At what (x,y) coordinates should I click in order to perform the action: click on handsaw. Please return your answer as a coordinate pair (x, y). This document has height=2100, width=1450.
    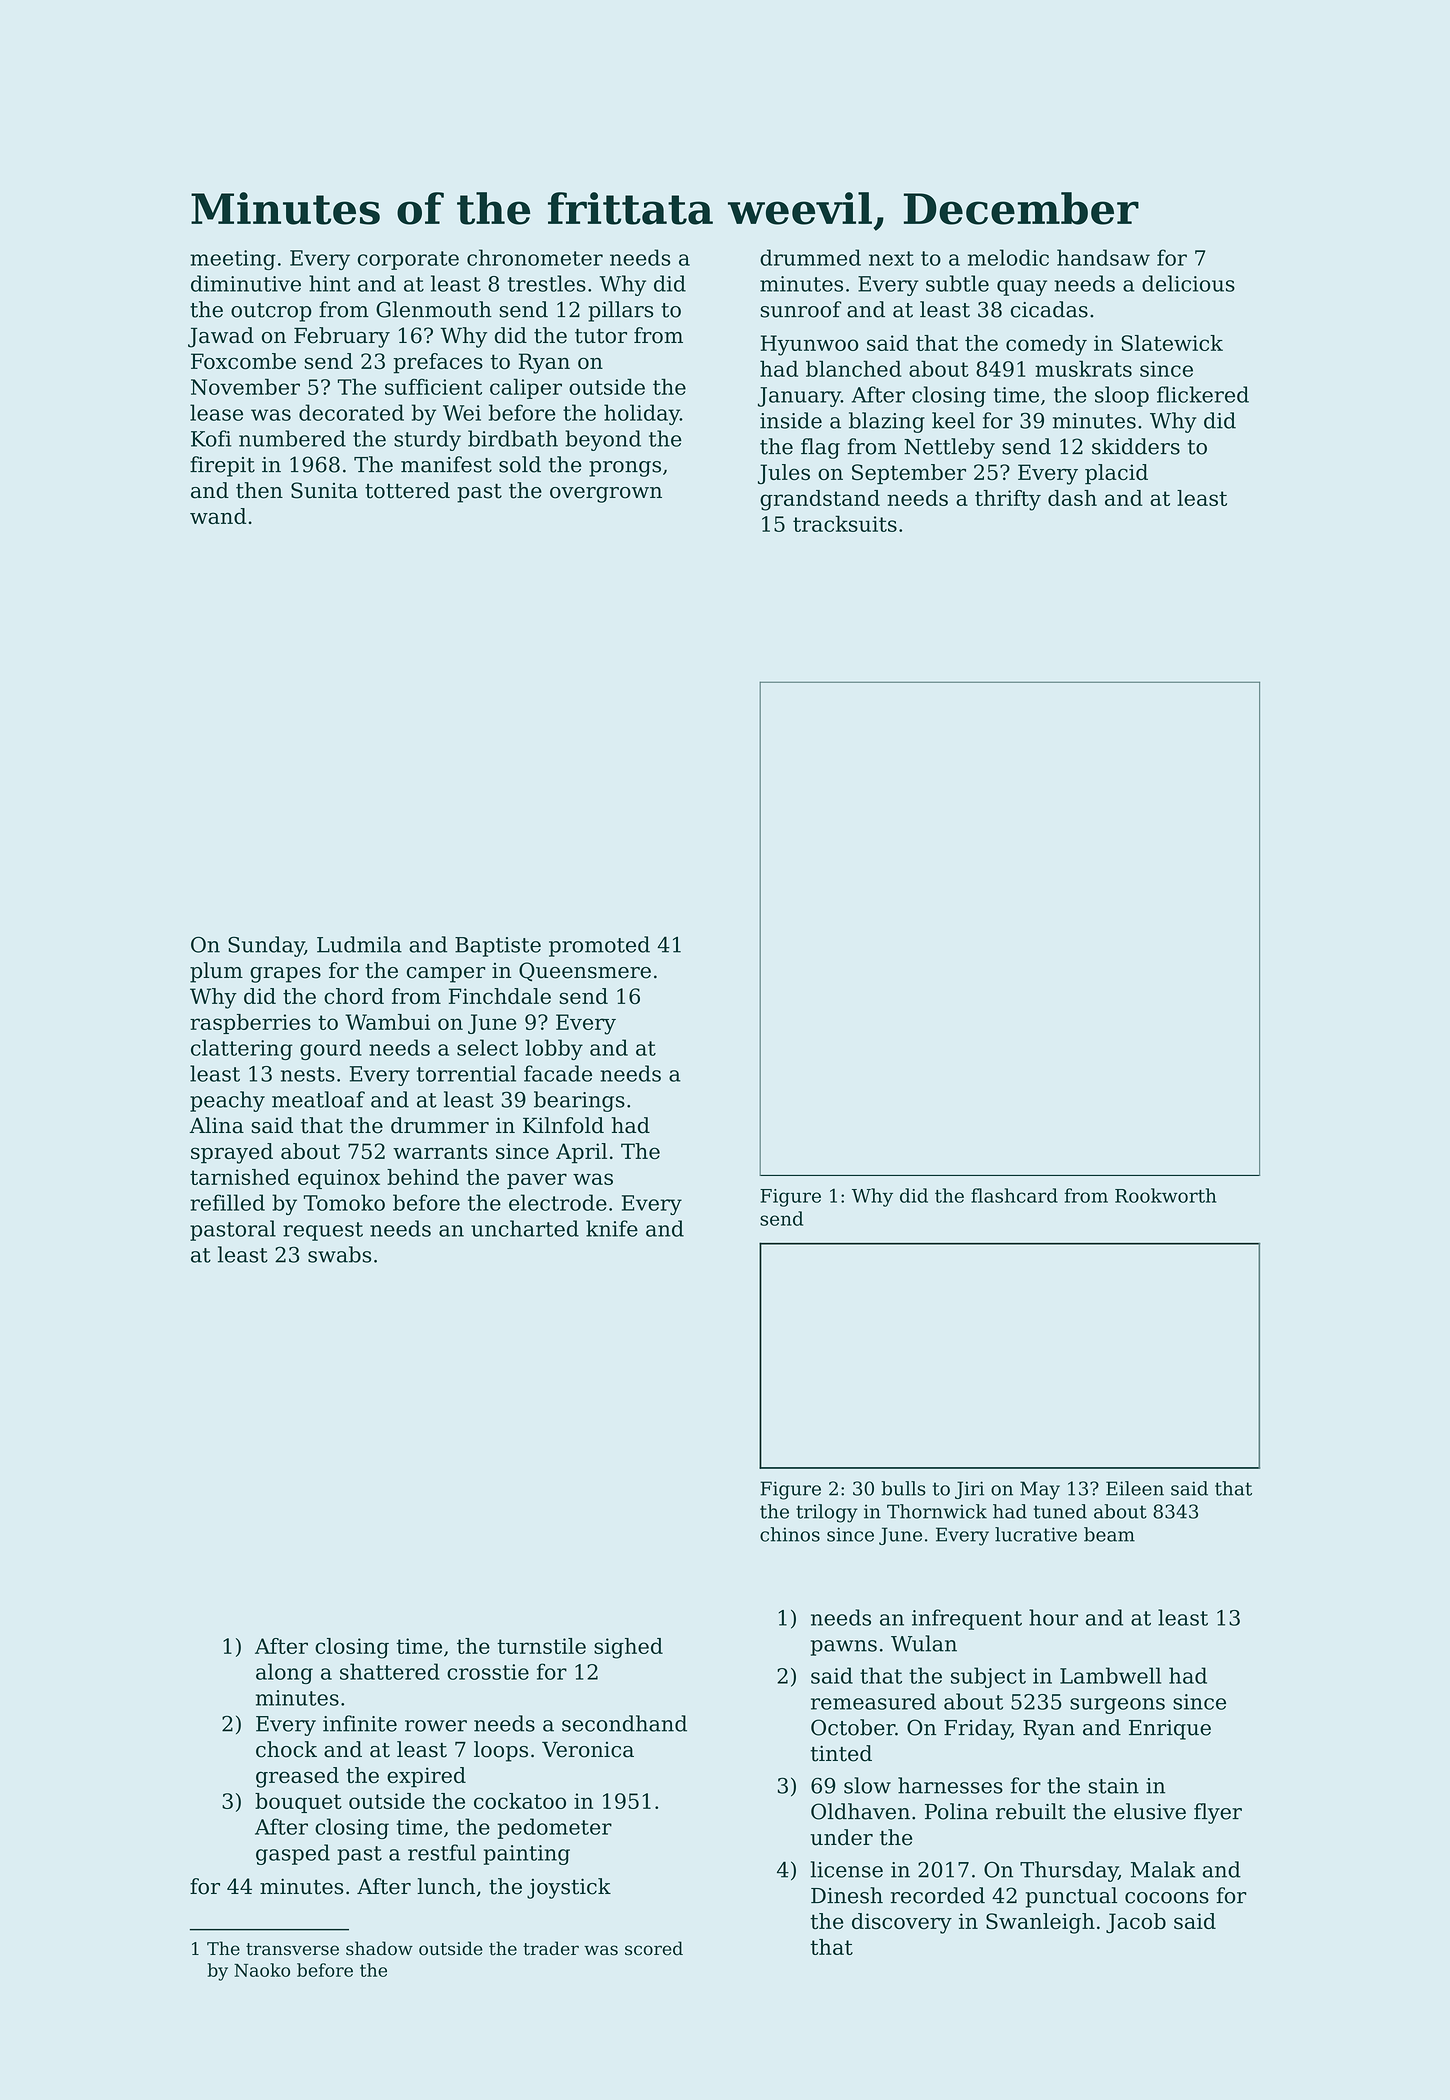
    Looking at the image, I should click on (1103, 257).
